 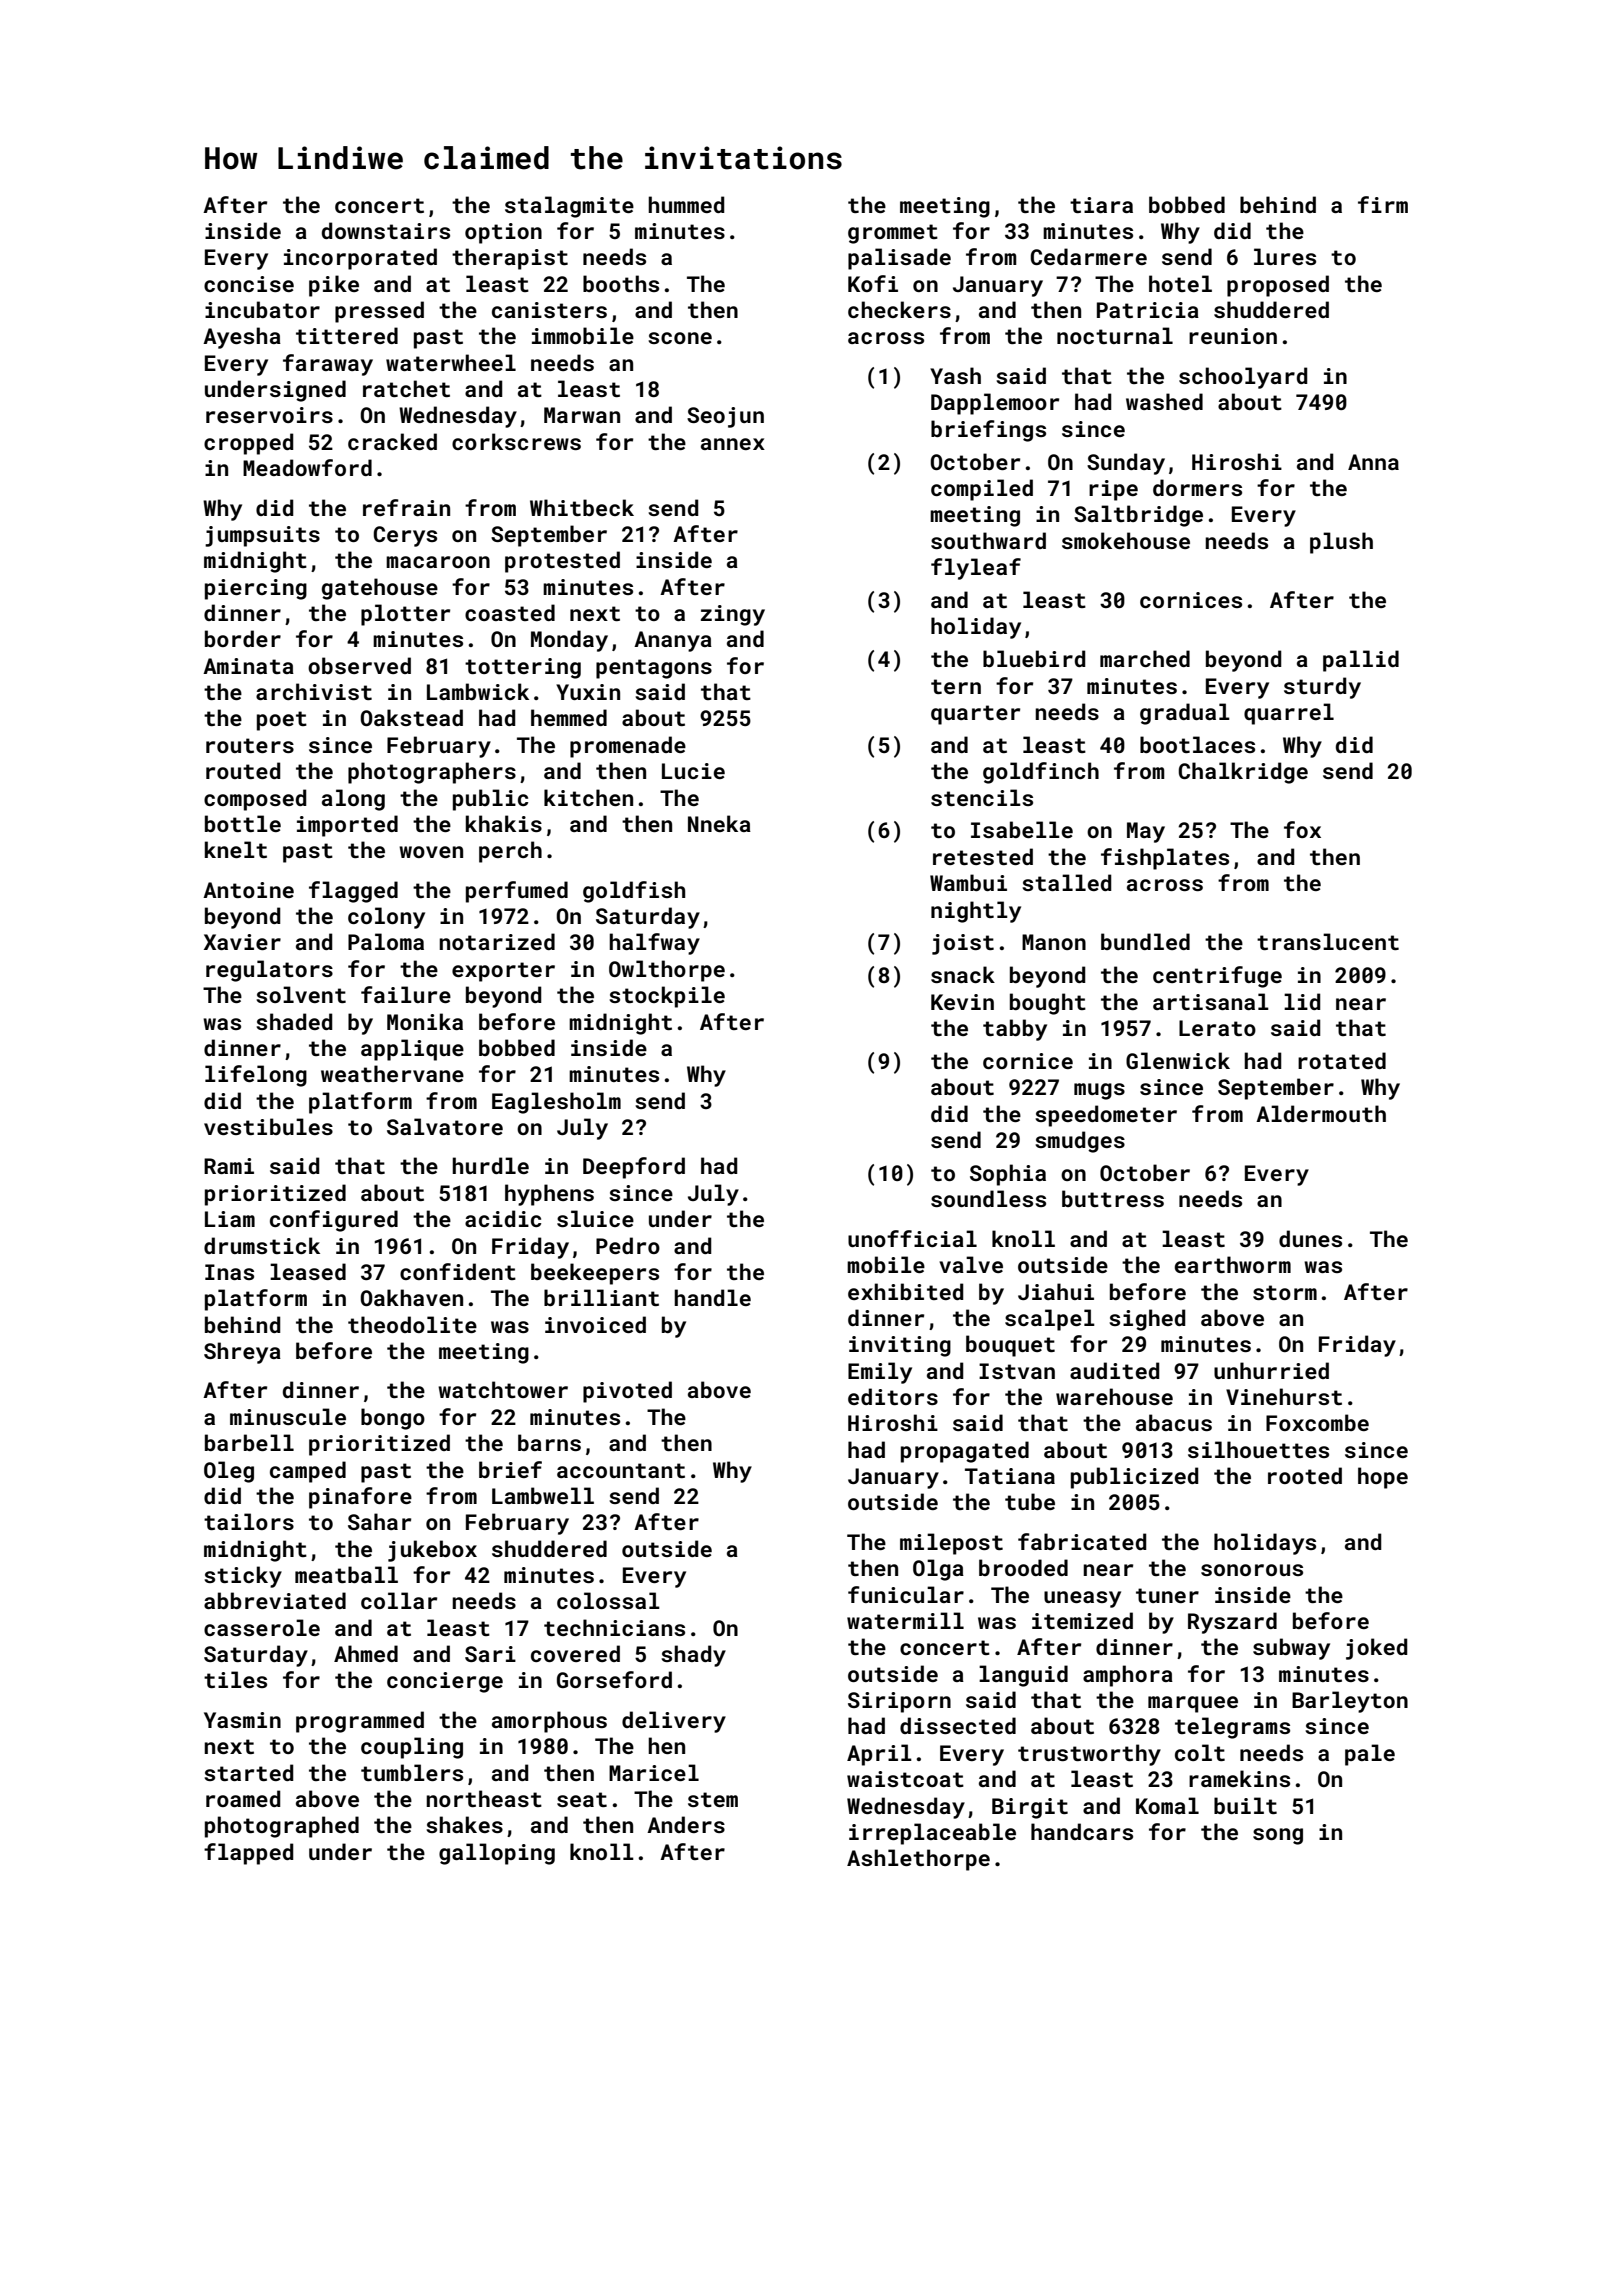 What do you see at coordinates (1178, 1060) in the page?
I see `Glenwick` at bounding box center [1178, 1060].
